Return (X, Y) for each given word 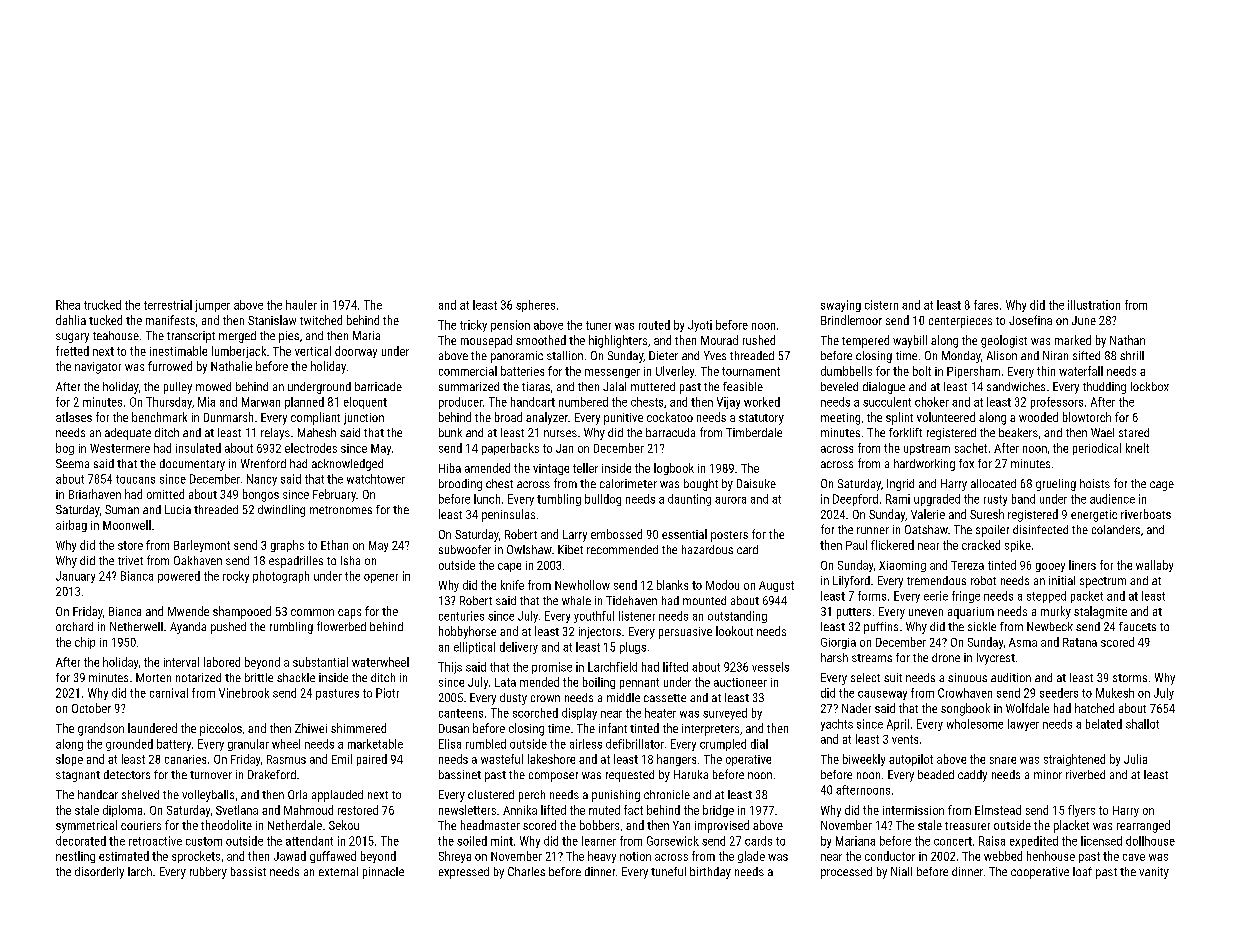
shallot (1142, 724)
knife (512, 585)
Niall (901, 871)
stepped (1046, 597)
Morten (153, 677)
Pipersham (973, 372)
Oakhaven (198, 560)
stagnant (78, 776)
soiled (472, 841)
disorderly (99, 873)
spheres (535, 306)
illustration (1094, 305)
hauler (301, 305)
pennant (639, 683)
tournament (751, 371)
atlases (74, 417)
